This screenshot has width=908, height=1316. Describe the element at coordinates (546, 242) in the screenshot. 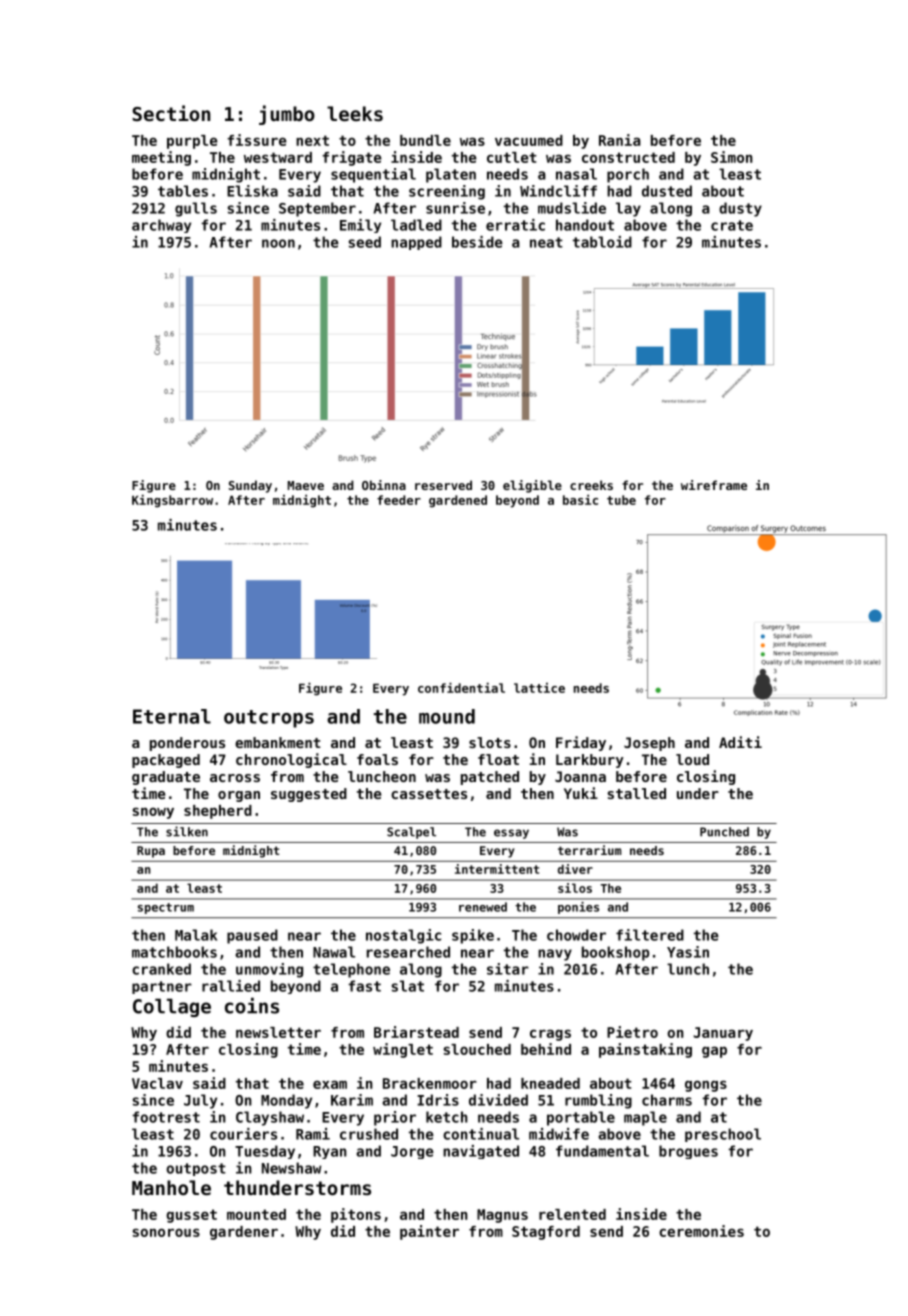

I see `neat` at that location.
